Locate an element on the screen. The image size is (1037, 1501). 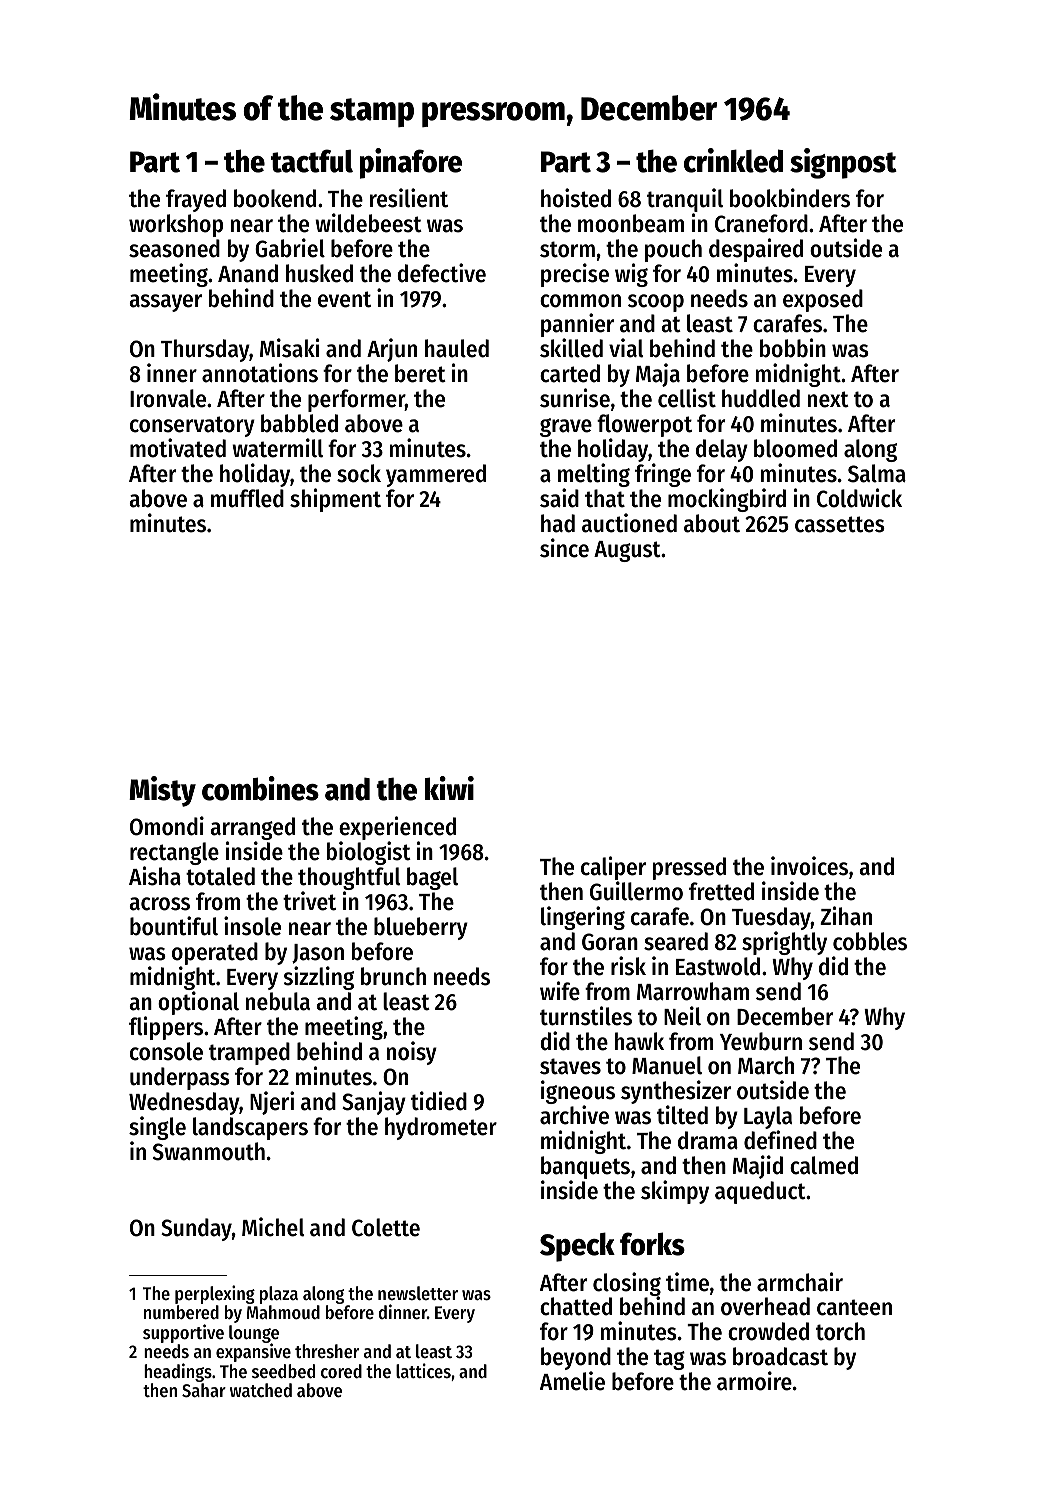
bagel is located at coordinates (432, 878).
